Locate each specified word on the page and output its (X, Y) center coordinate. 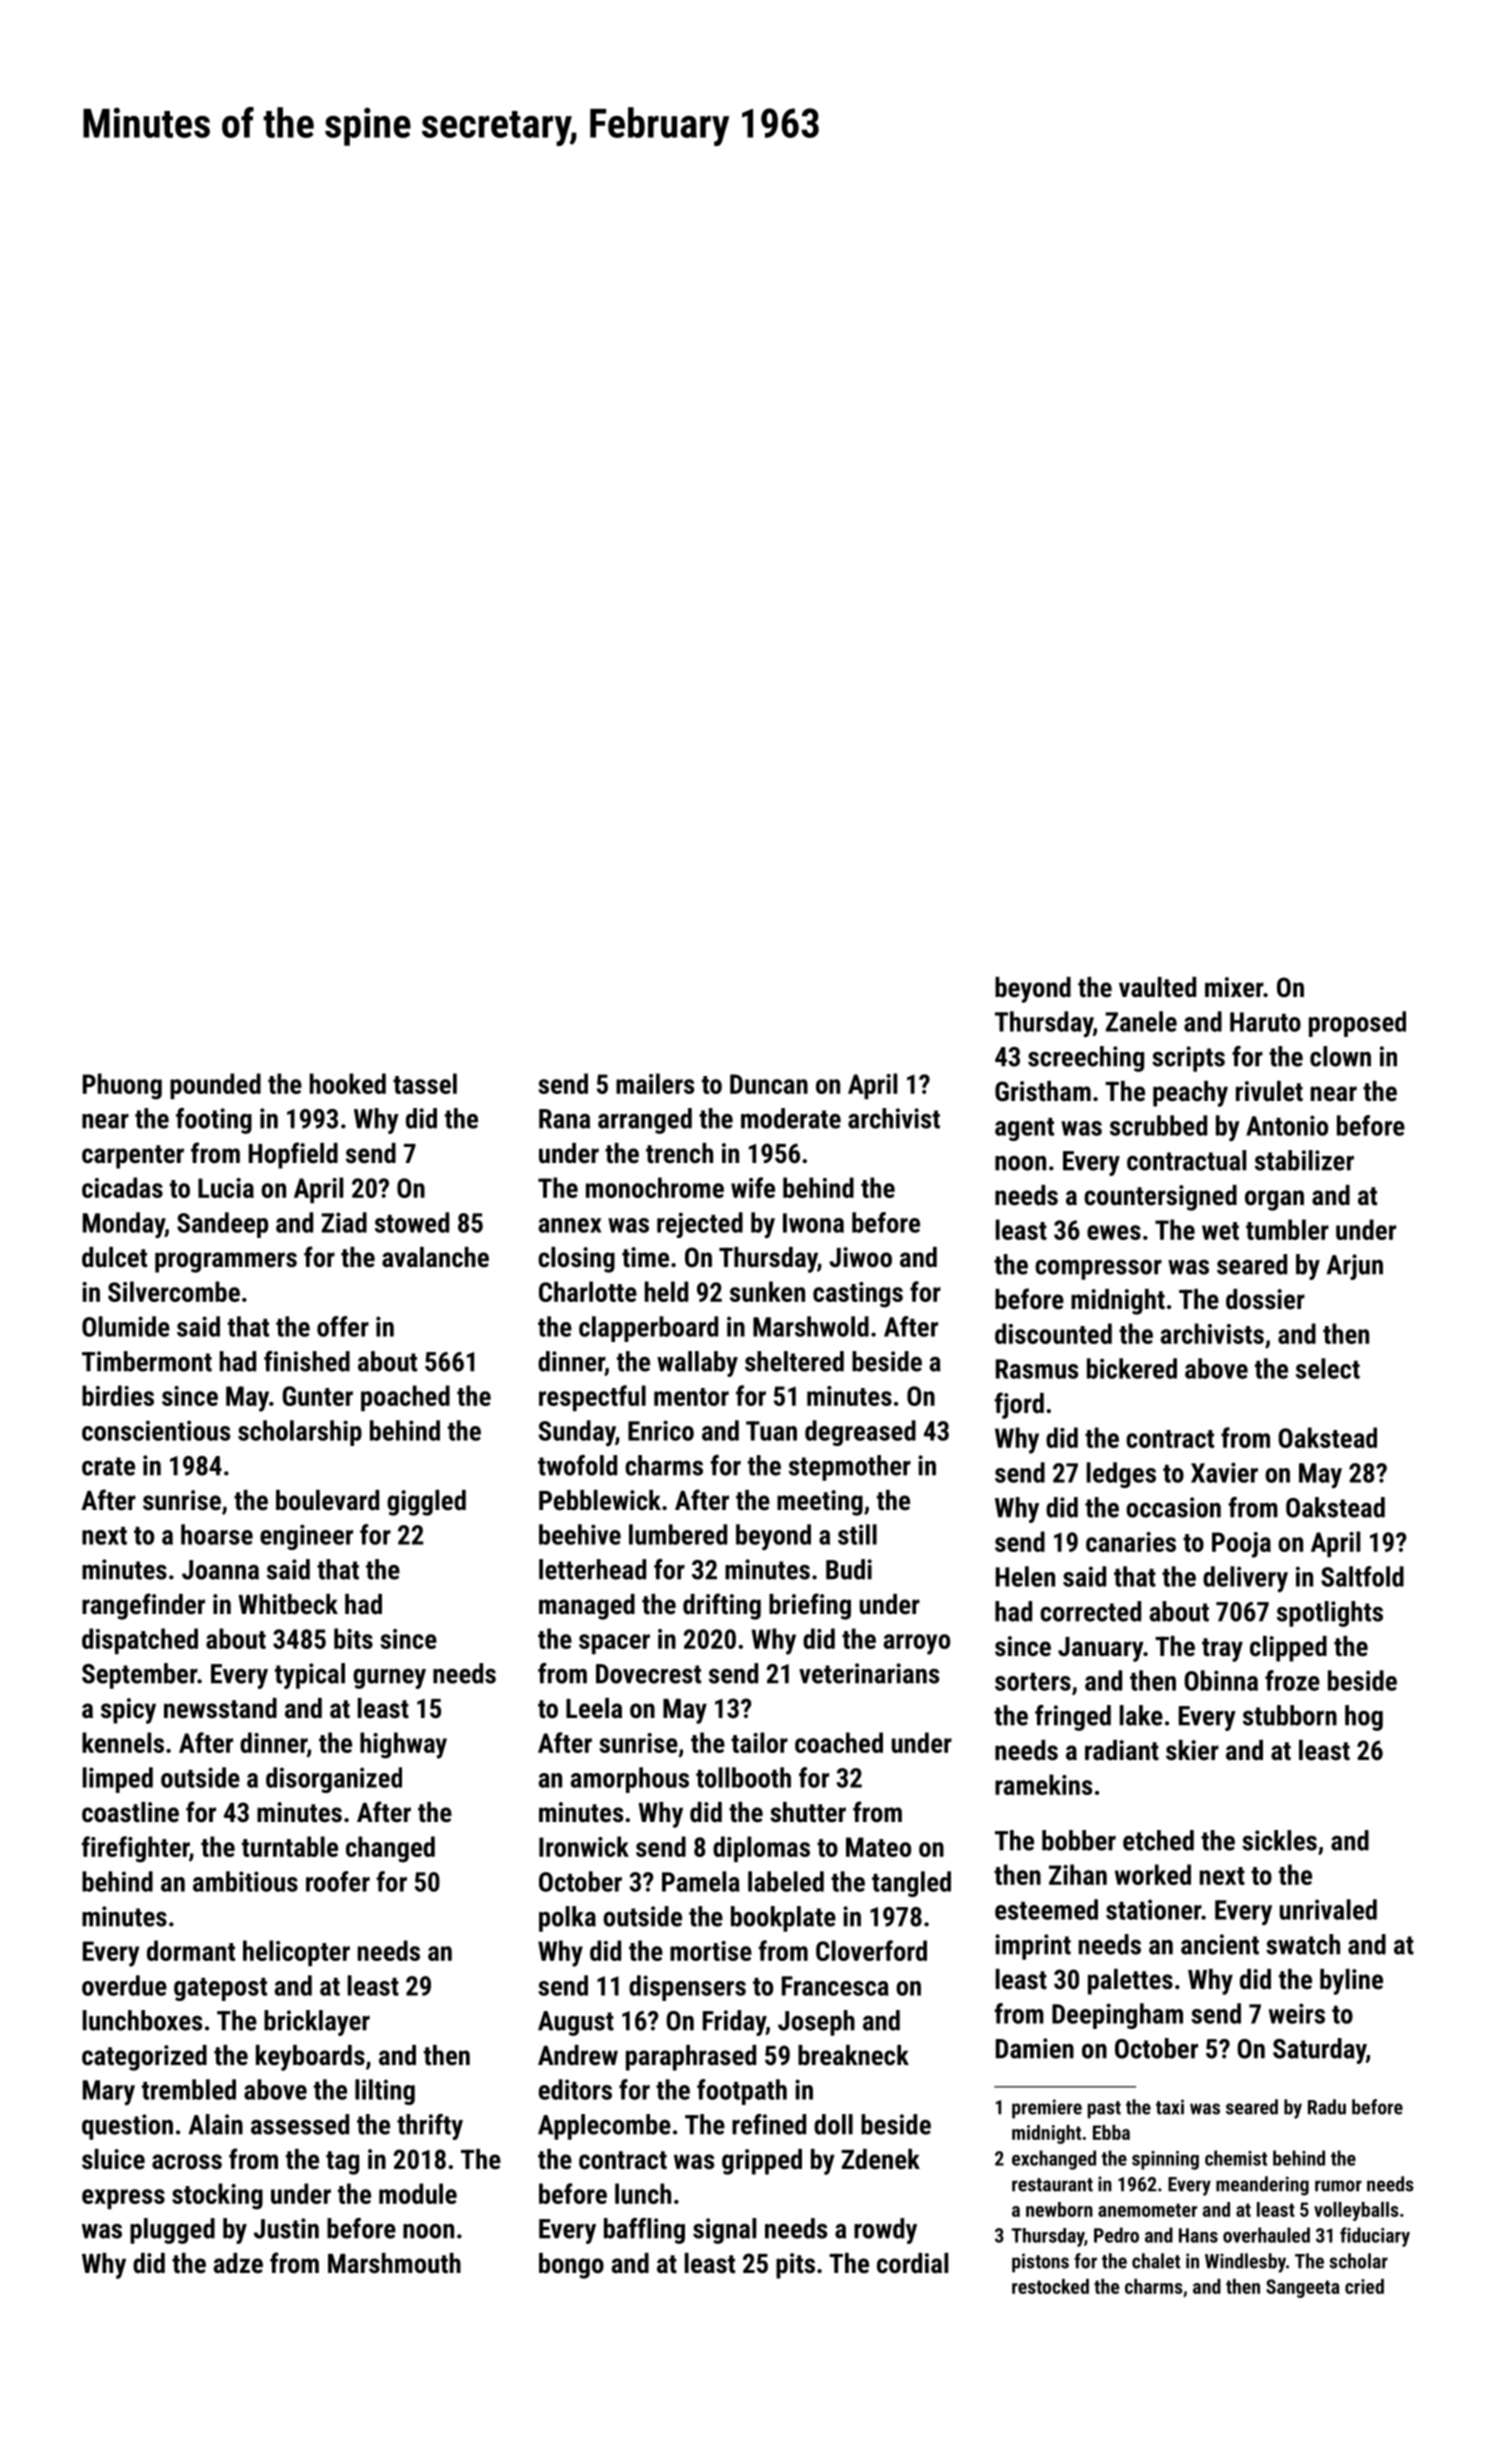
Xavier (1224, 1472)
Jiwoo (860, 1257)
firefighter (135, 1849)
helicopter (296, 1953)
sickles (1279, 1840)
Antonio (1287, 1125)
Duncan (769, 1084)
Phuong (122, 1086)
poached (405, 1398)
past (1104, 2110)
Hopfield (293, 1155)
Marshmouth (394, 2263)
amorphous (629, 1780)
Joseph (816, 2023)
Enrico (661, 1430)
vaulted (1157, 987)
